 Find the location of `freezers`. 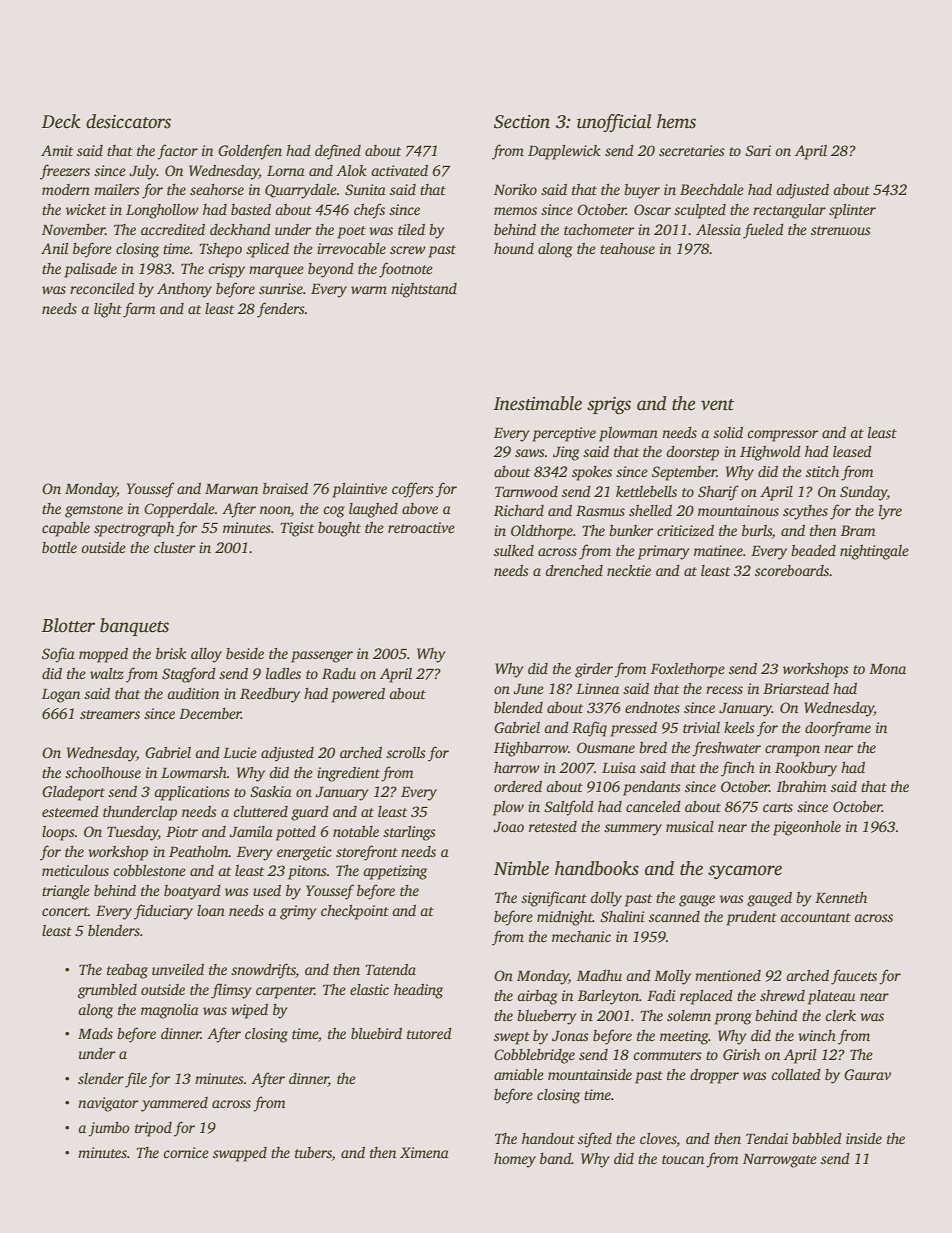

freezers is located at coordinates (65, 172).
